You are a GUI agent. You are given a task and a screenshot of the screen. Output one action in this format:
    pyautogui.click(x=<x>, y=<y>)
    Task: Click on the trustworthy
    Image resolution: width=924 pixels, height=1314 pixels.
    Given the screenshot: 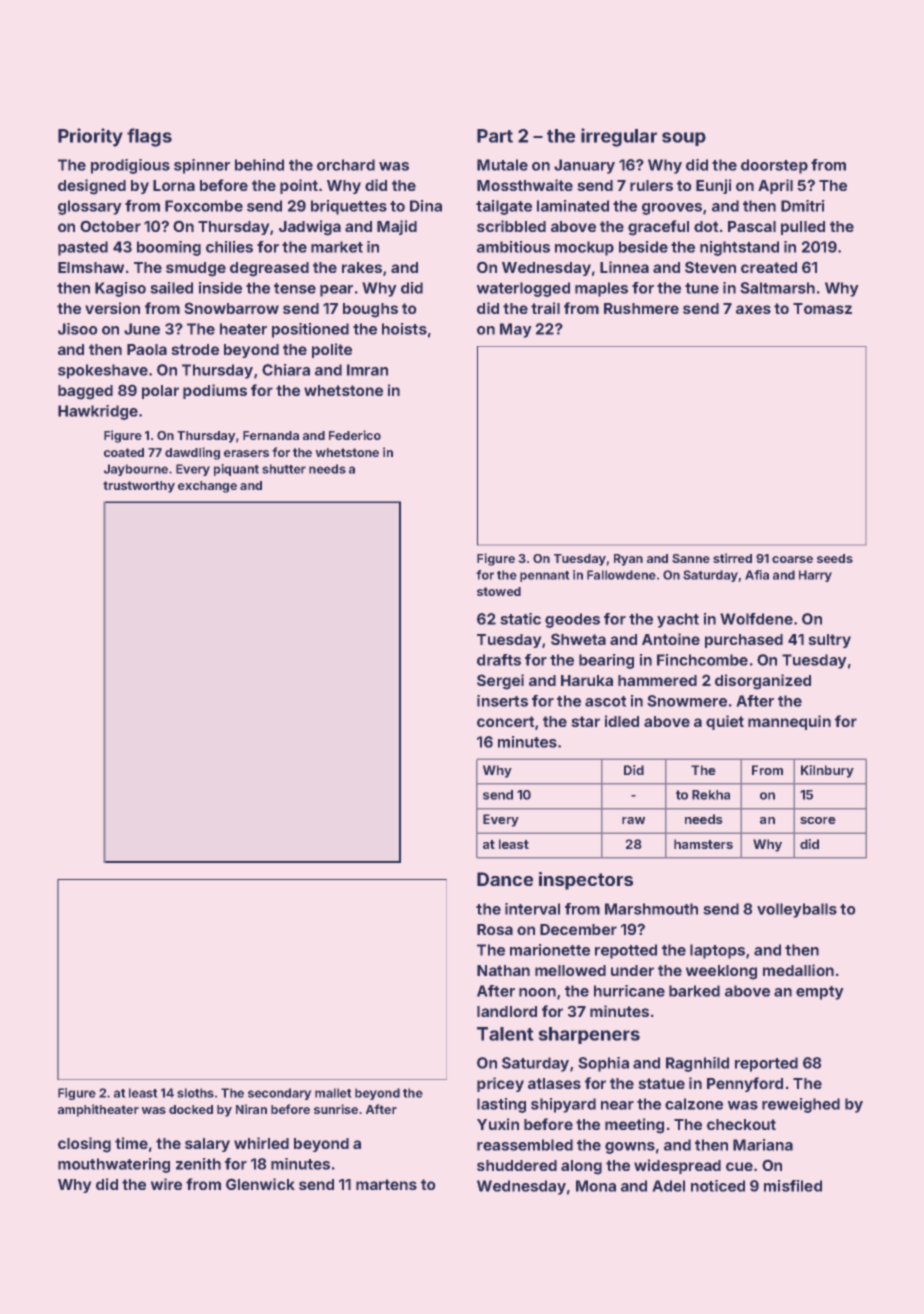 What is the action you would take?
    pyautogui.click(x=139, y=487)
